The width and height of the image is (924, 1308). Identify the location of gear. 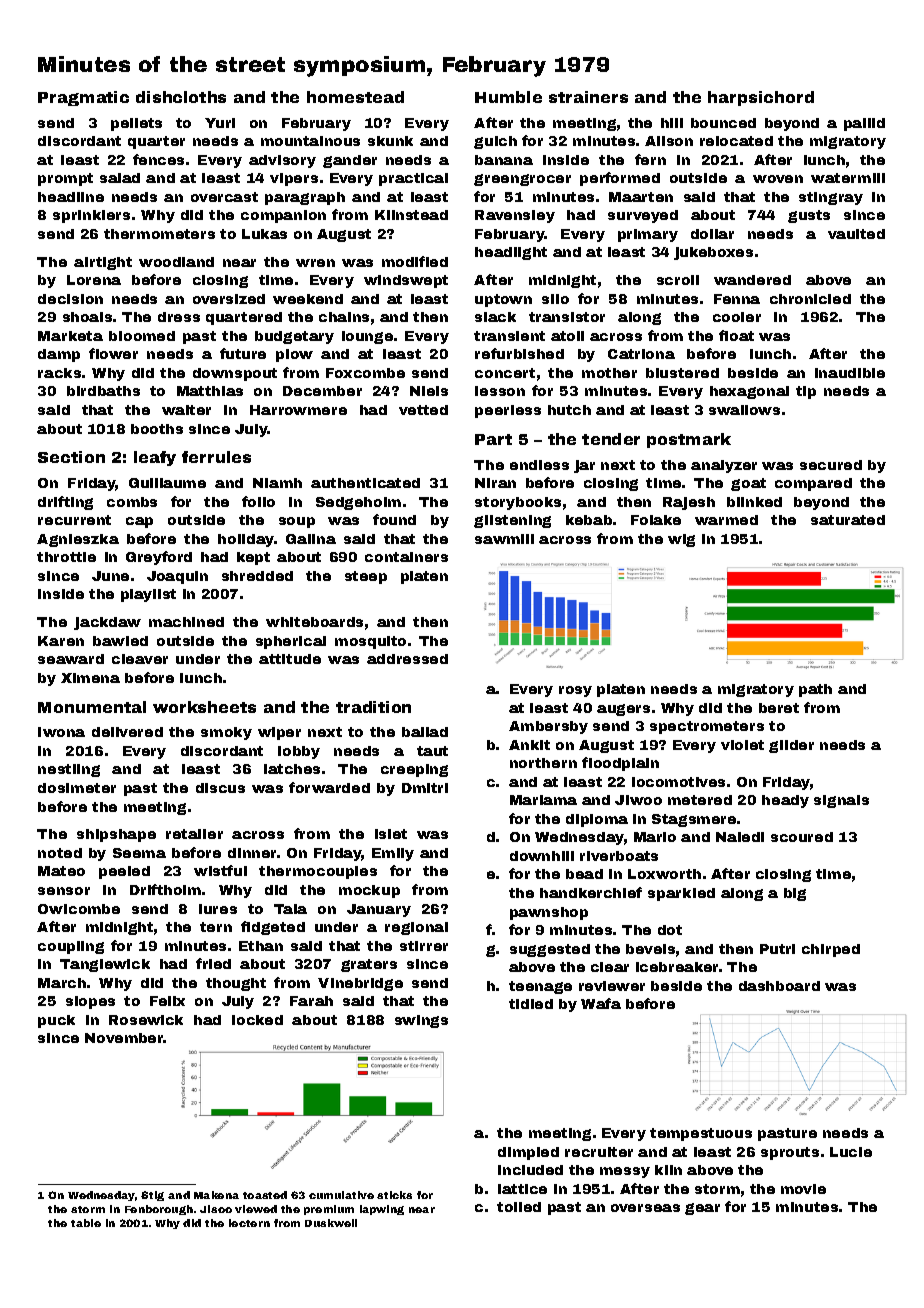
(702, 1209).
